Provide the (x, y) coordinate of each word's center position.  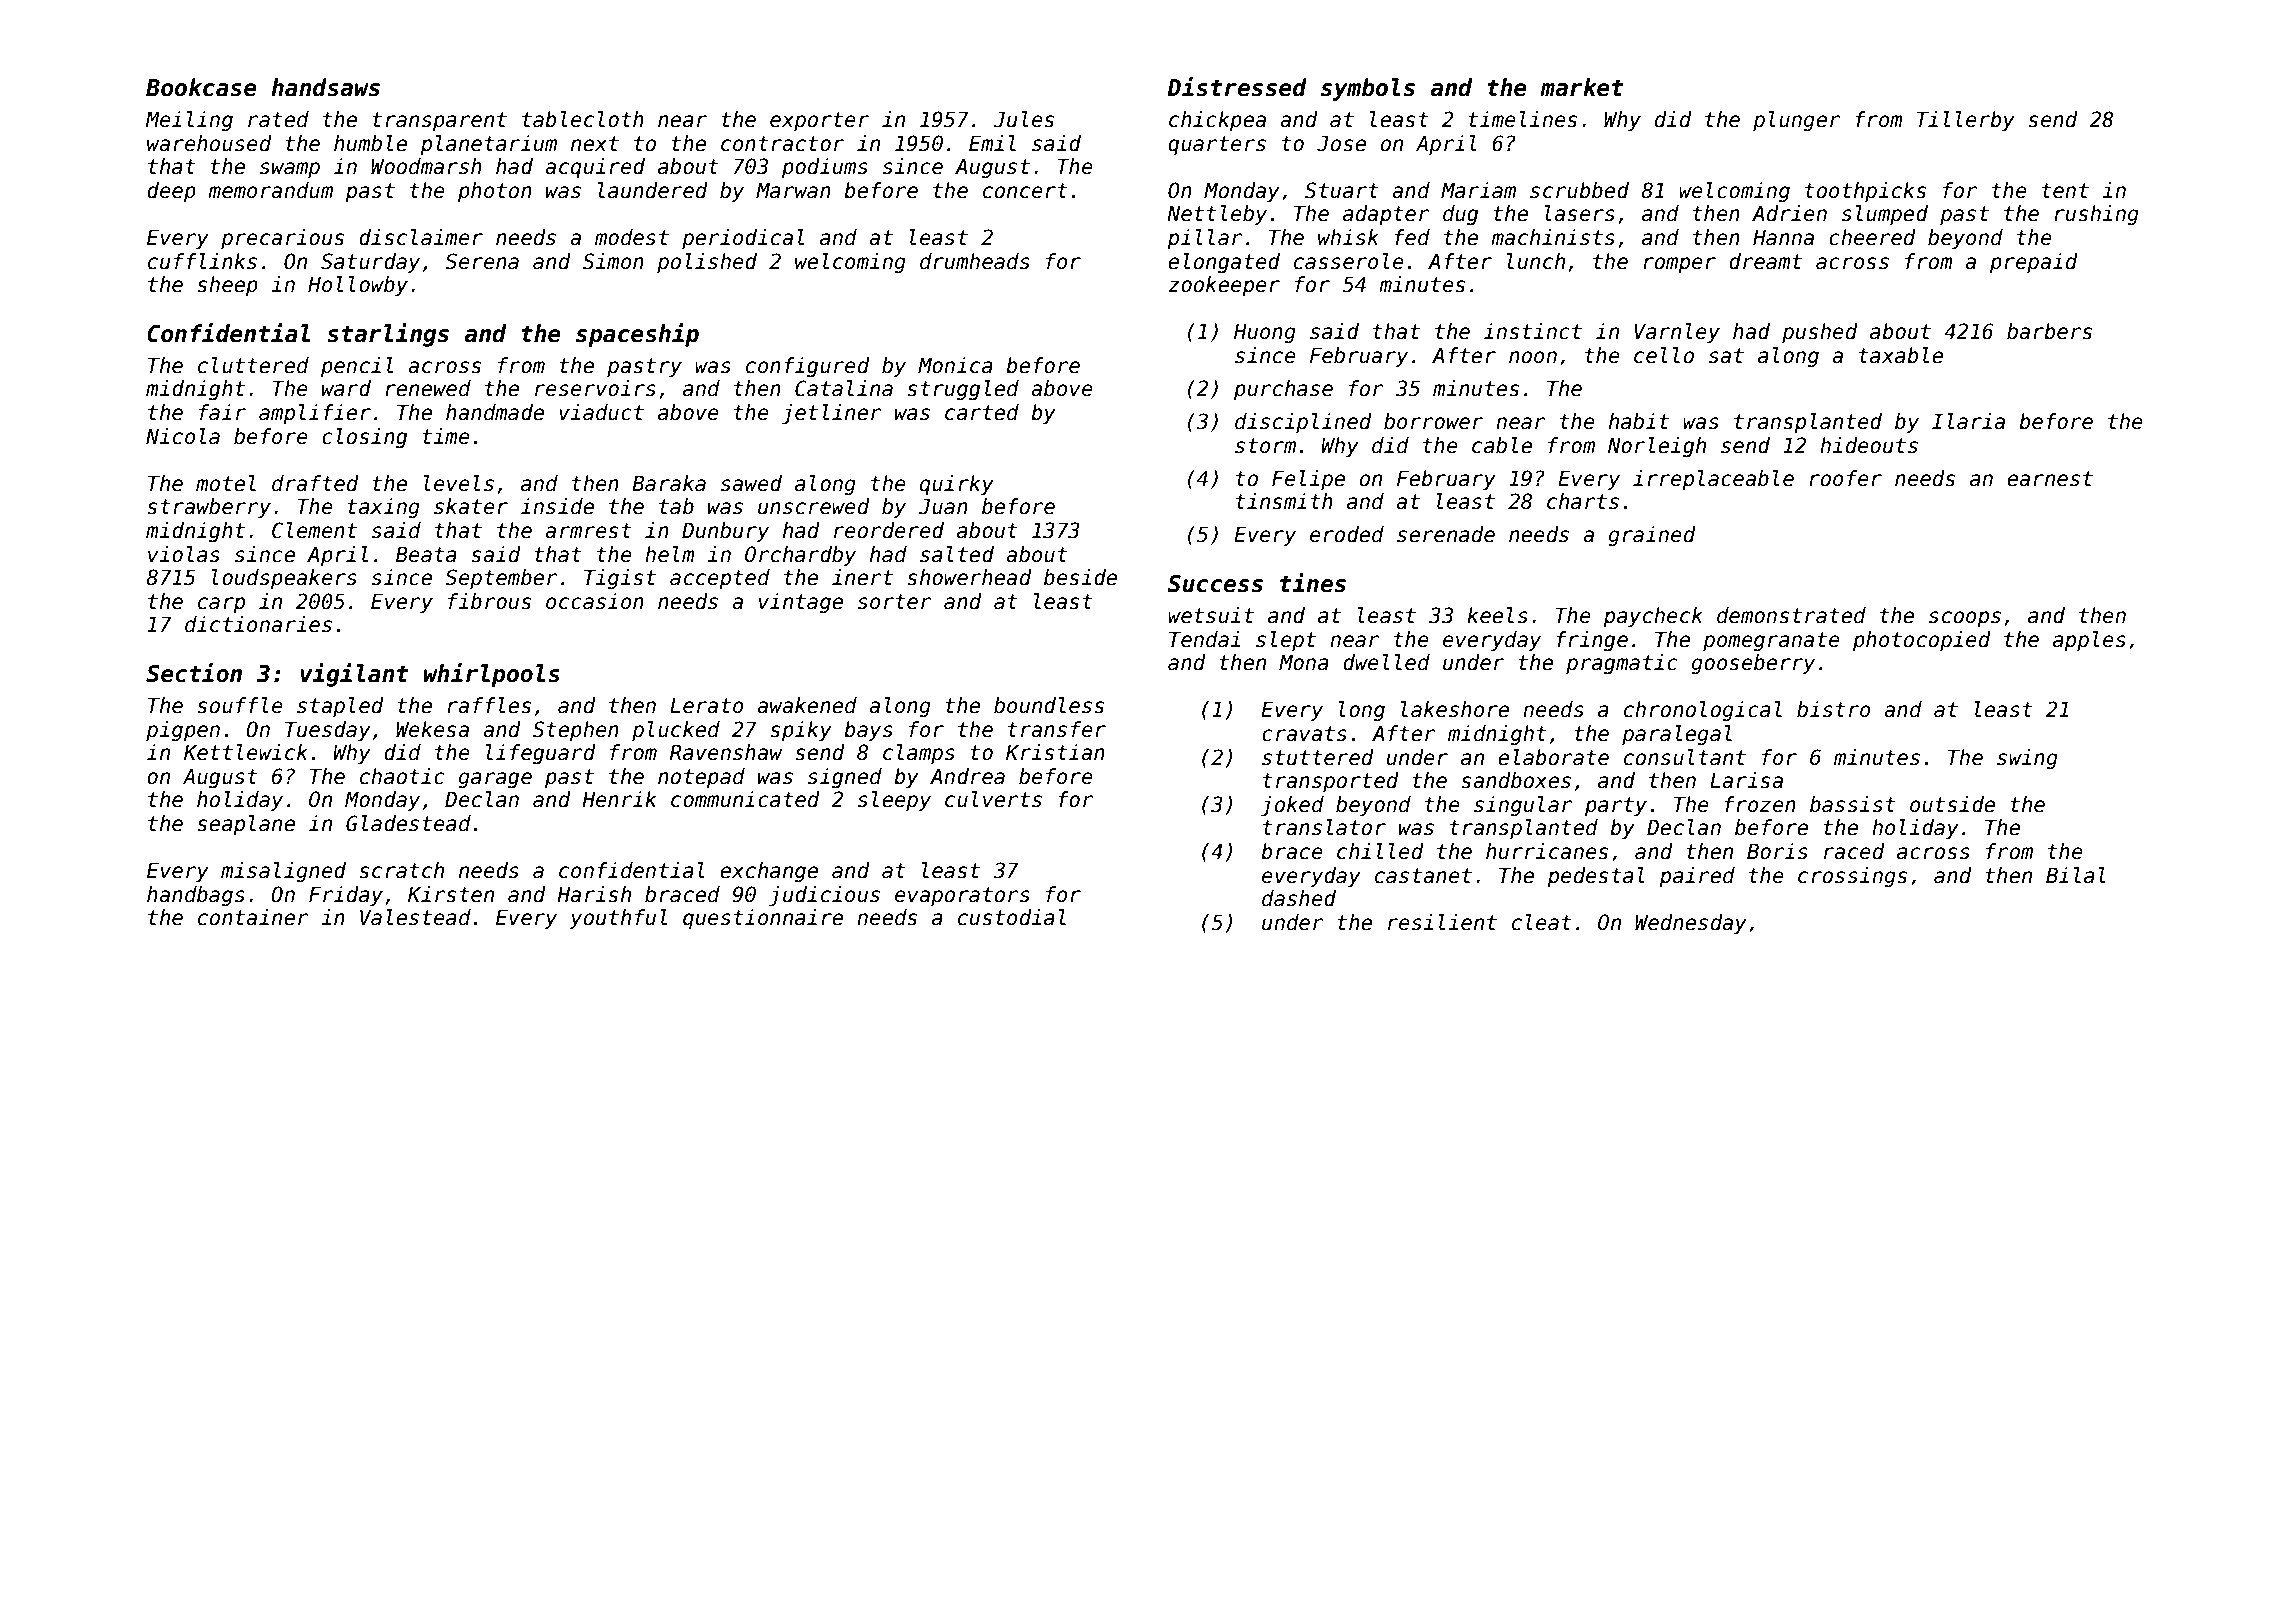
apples (2089, 641)
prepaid (2034, 263)
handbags (196, 896)
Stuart (1342, 190)
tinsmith (1284, 501)
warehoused (209, 143)
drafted (315, 483)
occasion (595, 601)
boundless (1049, 705)
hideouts (1869, 445)
